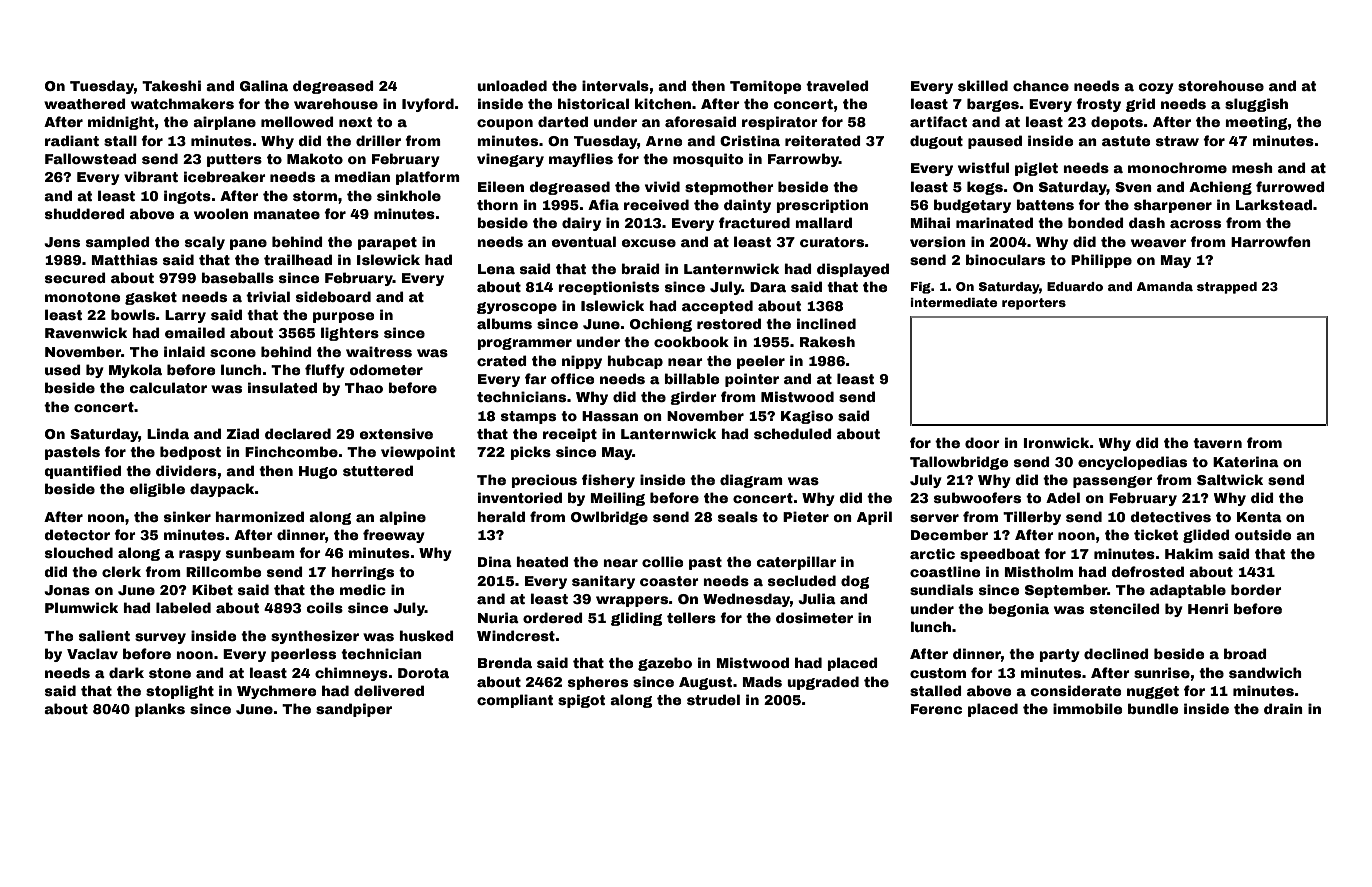  Describe the element at coordinates (303, 655) in the image. I see `peerless` at that location.
